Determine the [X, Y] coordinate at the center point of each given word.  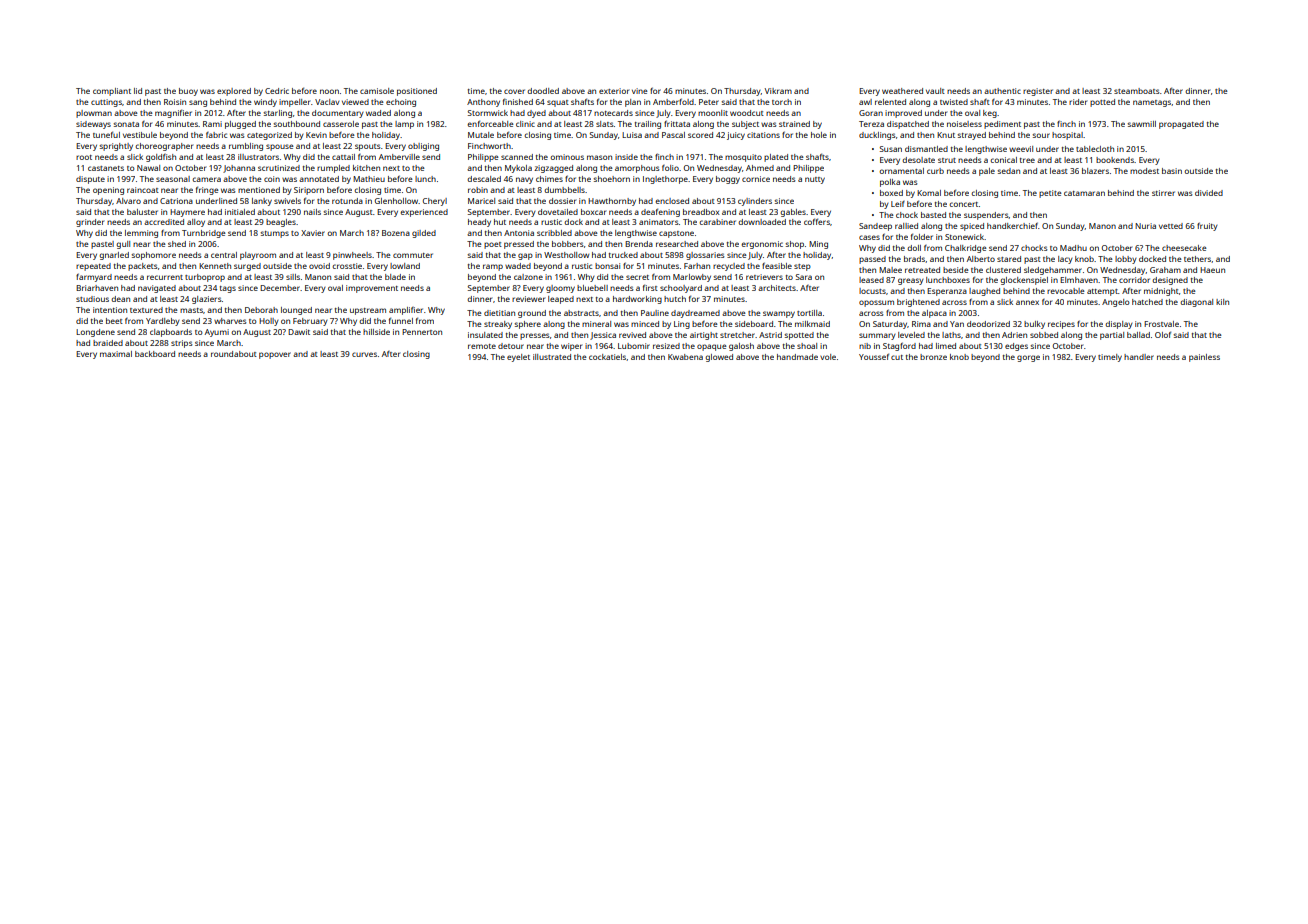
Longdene [95, 333]
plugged [240, 125]
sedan [1008, 171]
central [224, 255]
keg [990, 114]
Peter [709, 102]
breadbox [701, 212]
